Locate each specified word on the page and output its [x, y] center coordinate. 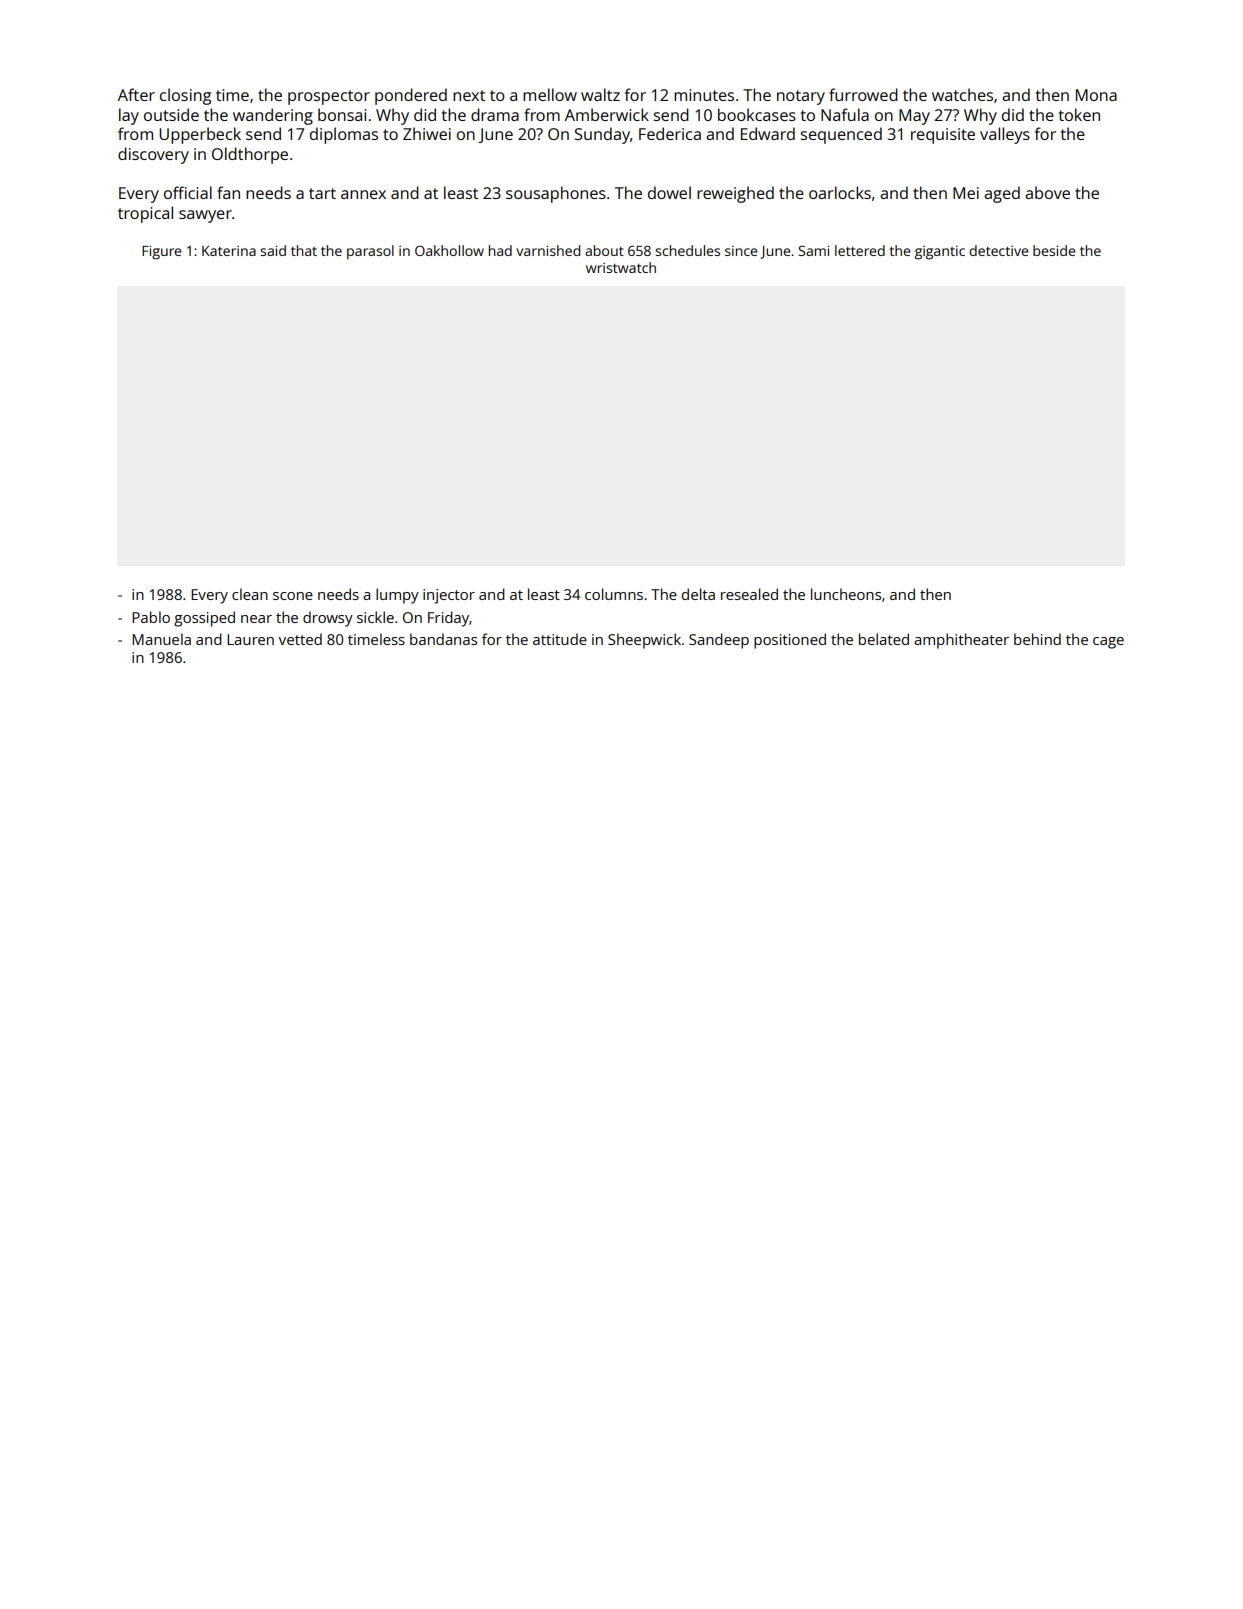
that [304, 250]
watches [962, 94]
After [136, 94]
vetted [300, 639]
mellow [550, 94]
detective [999, 250]
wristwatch [621, 267]
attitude [560, 639]
